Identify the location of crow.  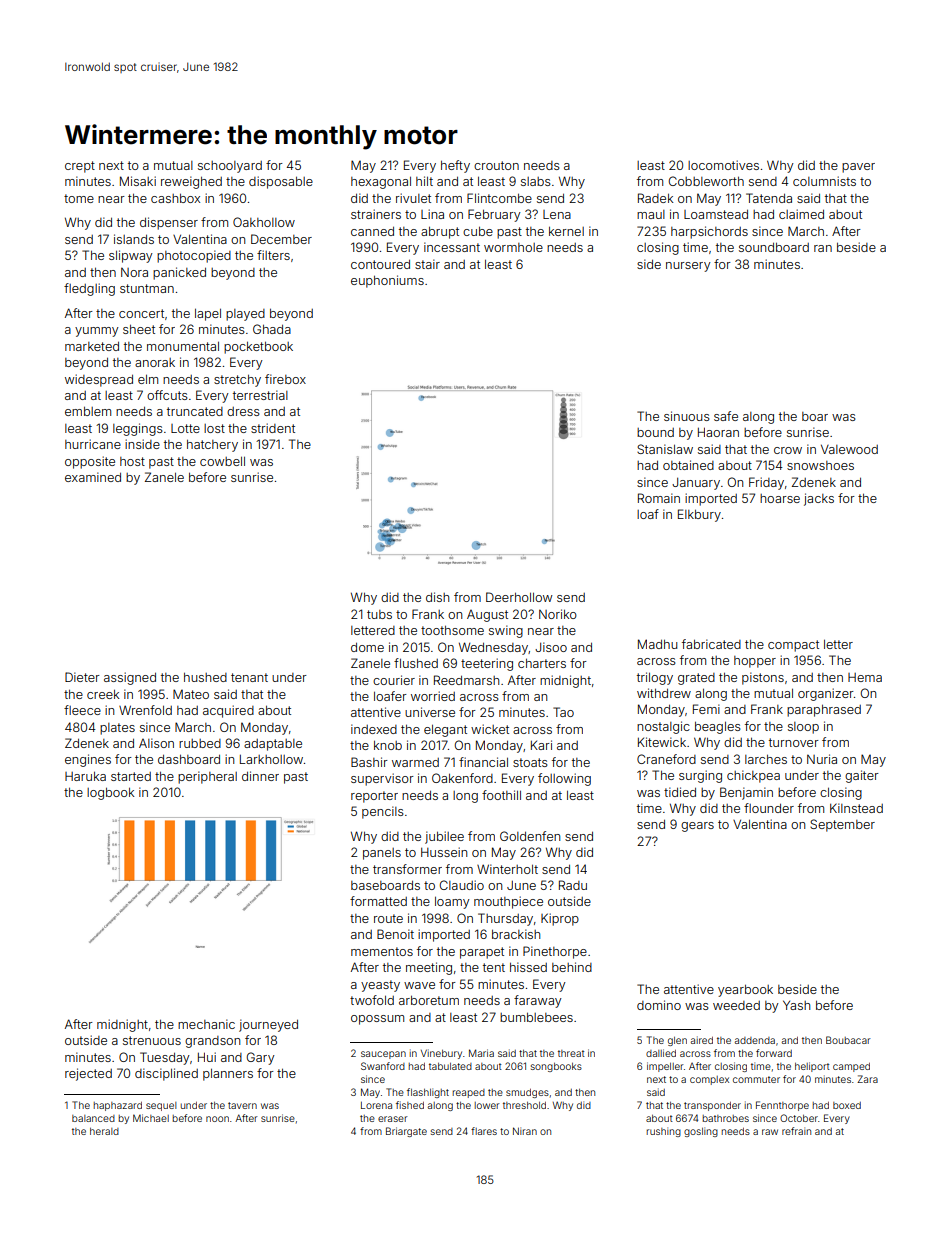
(788, 450).
